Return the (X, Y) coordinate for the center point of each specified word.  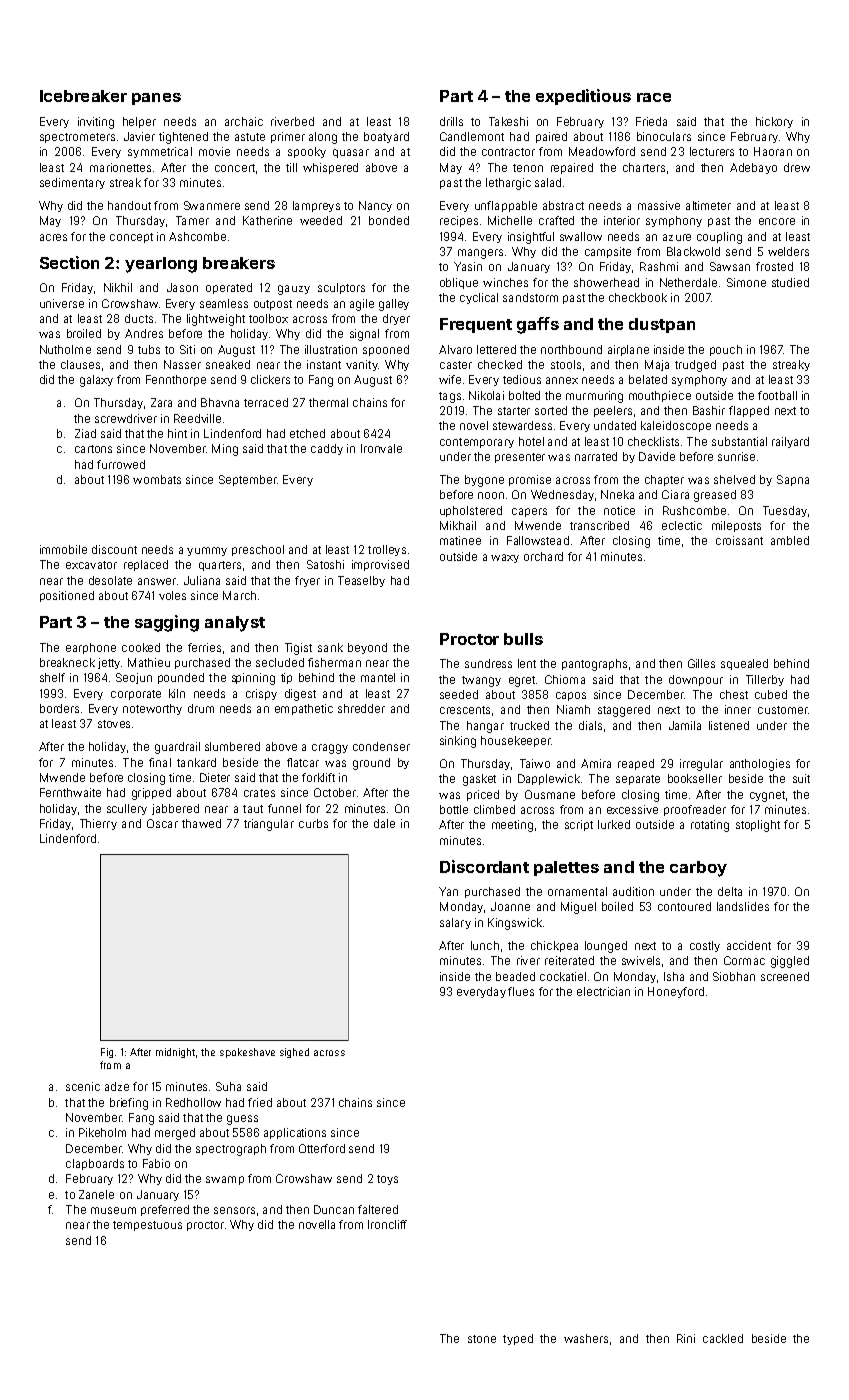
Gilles (701, 663)
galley (394, 305)
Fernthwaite (70, 792)
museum (113, 1210)
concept (131, 238)
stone (482, 1339)
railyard (790, 442)
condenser (381, 746)
